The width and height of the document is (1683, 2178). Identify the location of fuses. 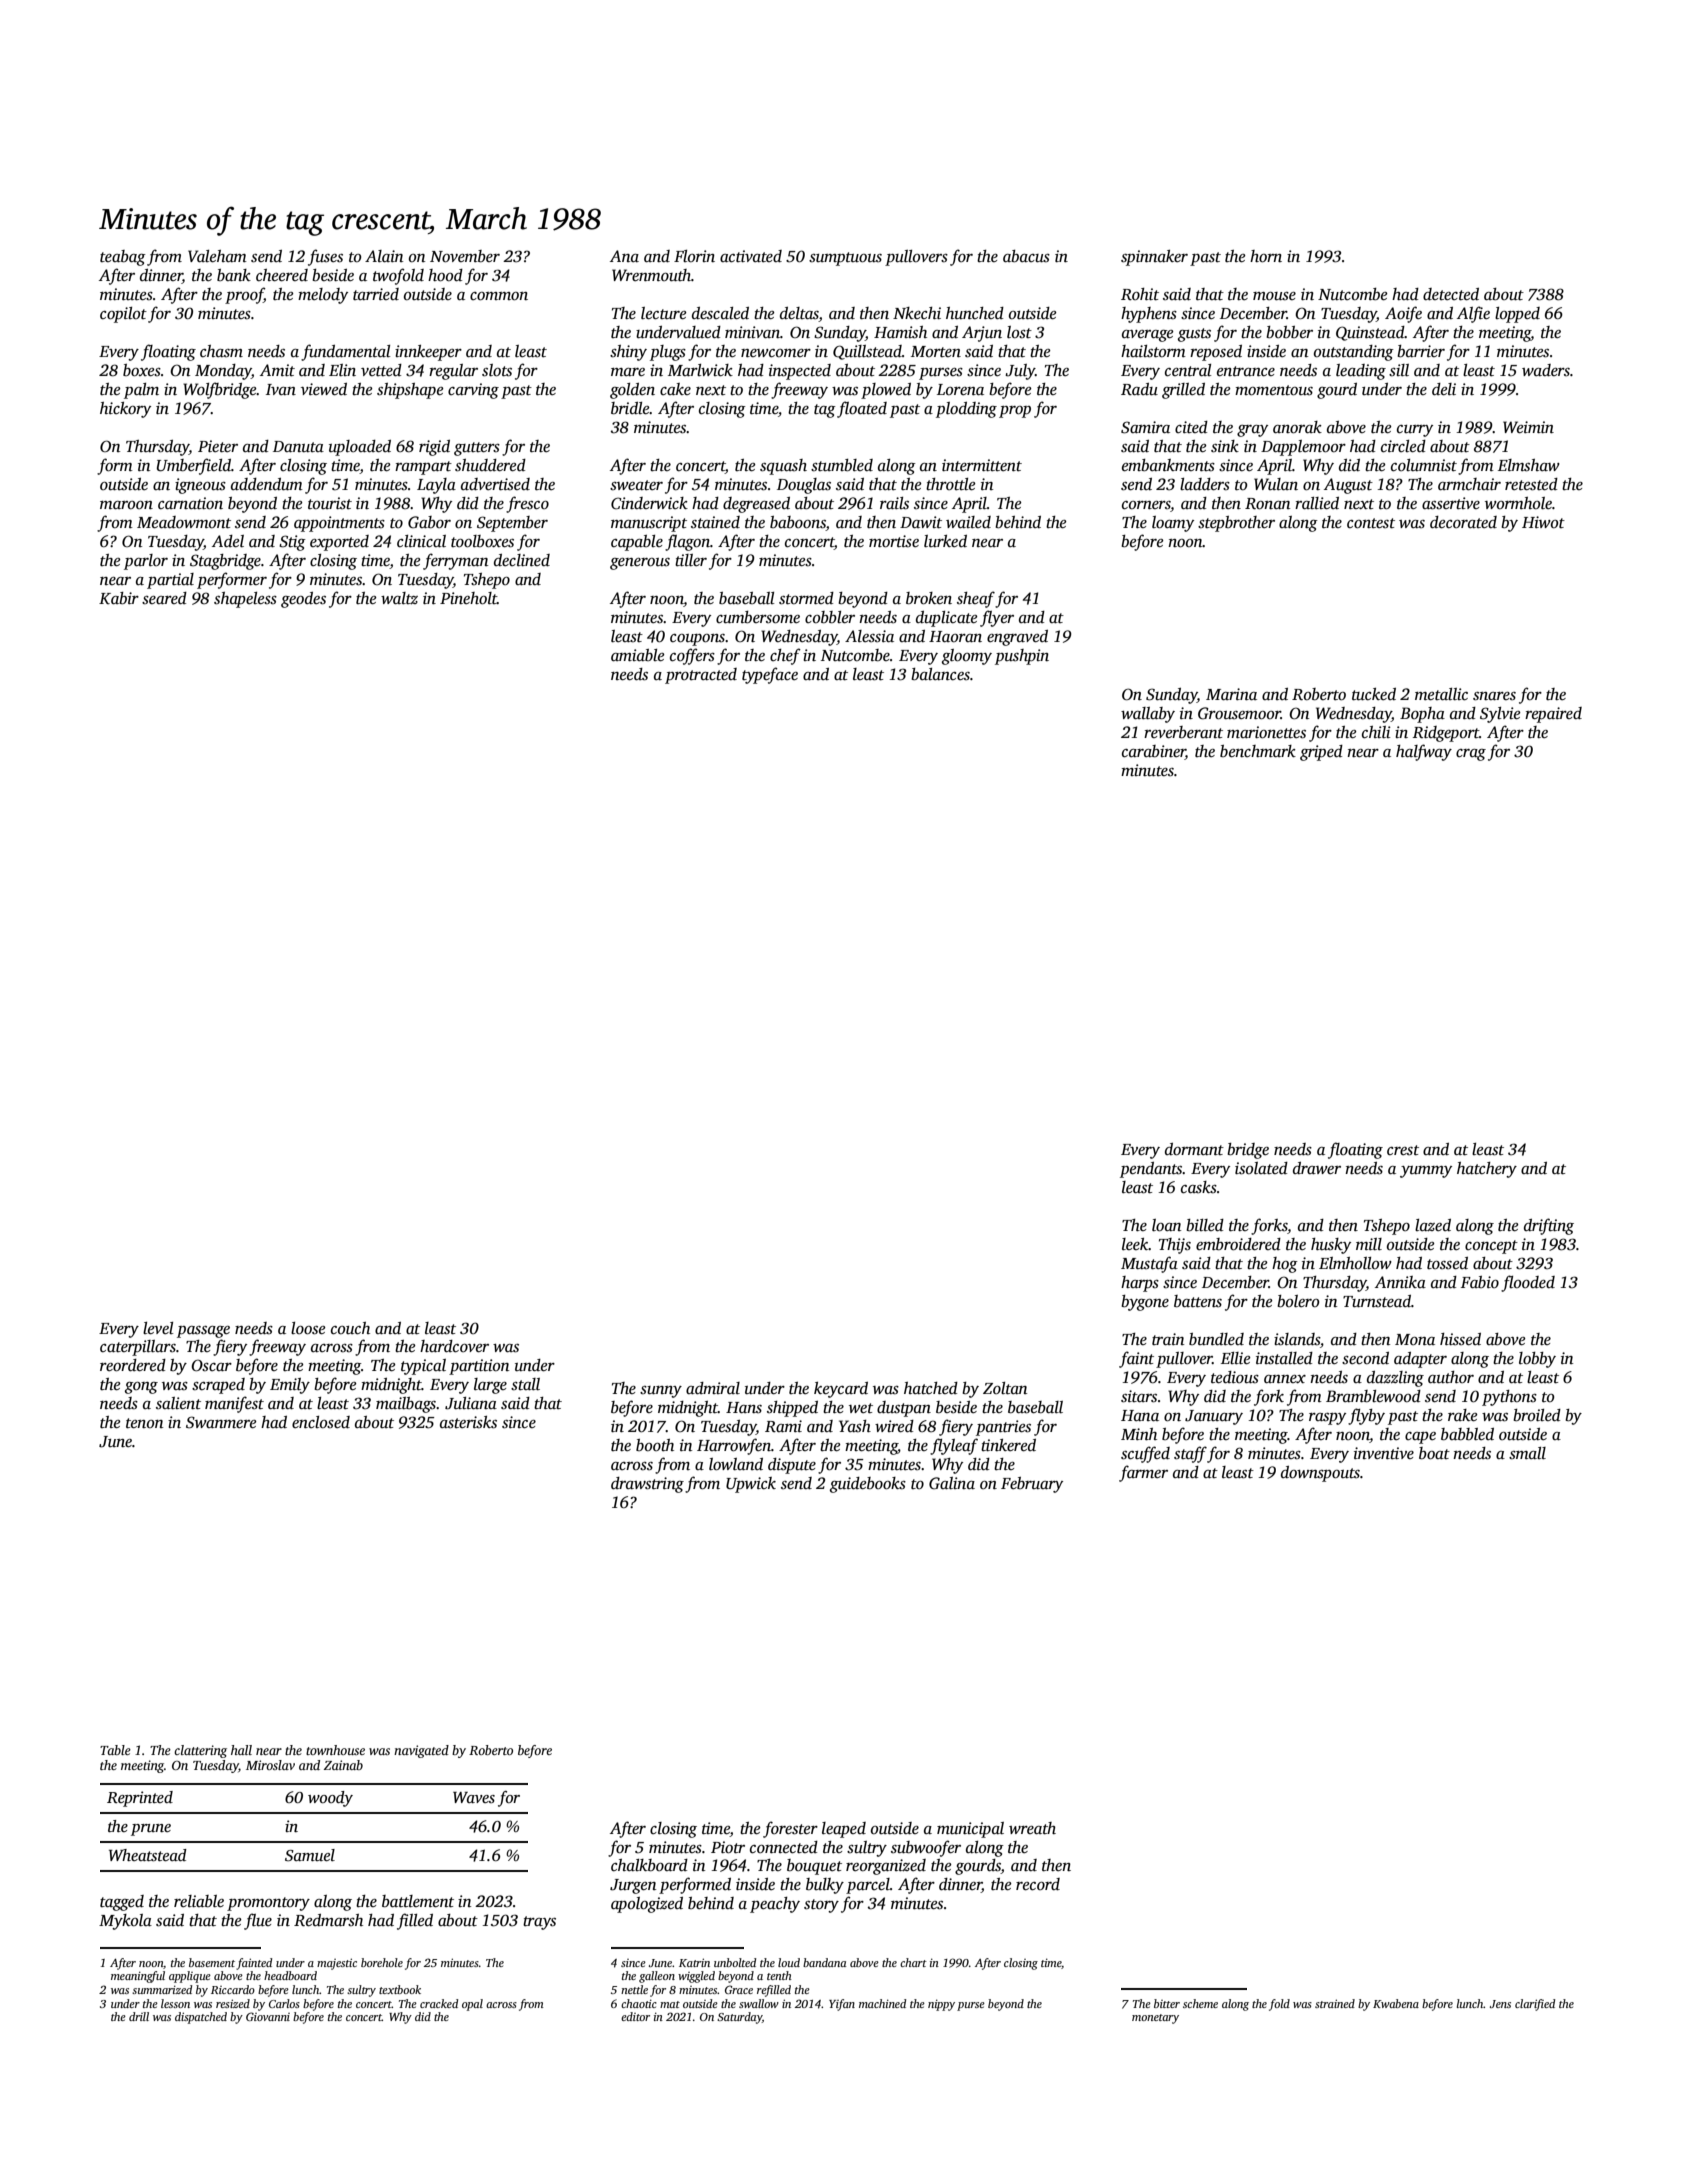
(325, 257).
